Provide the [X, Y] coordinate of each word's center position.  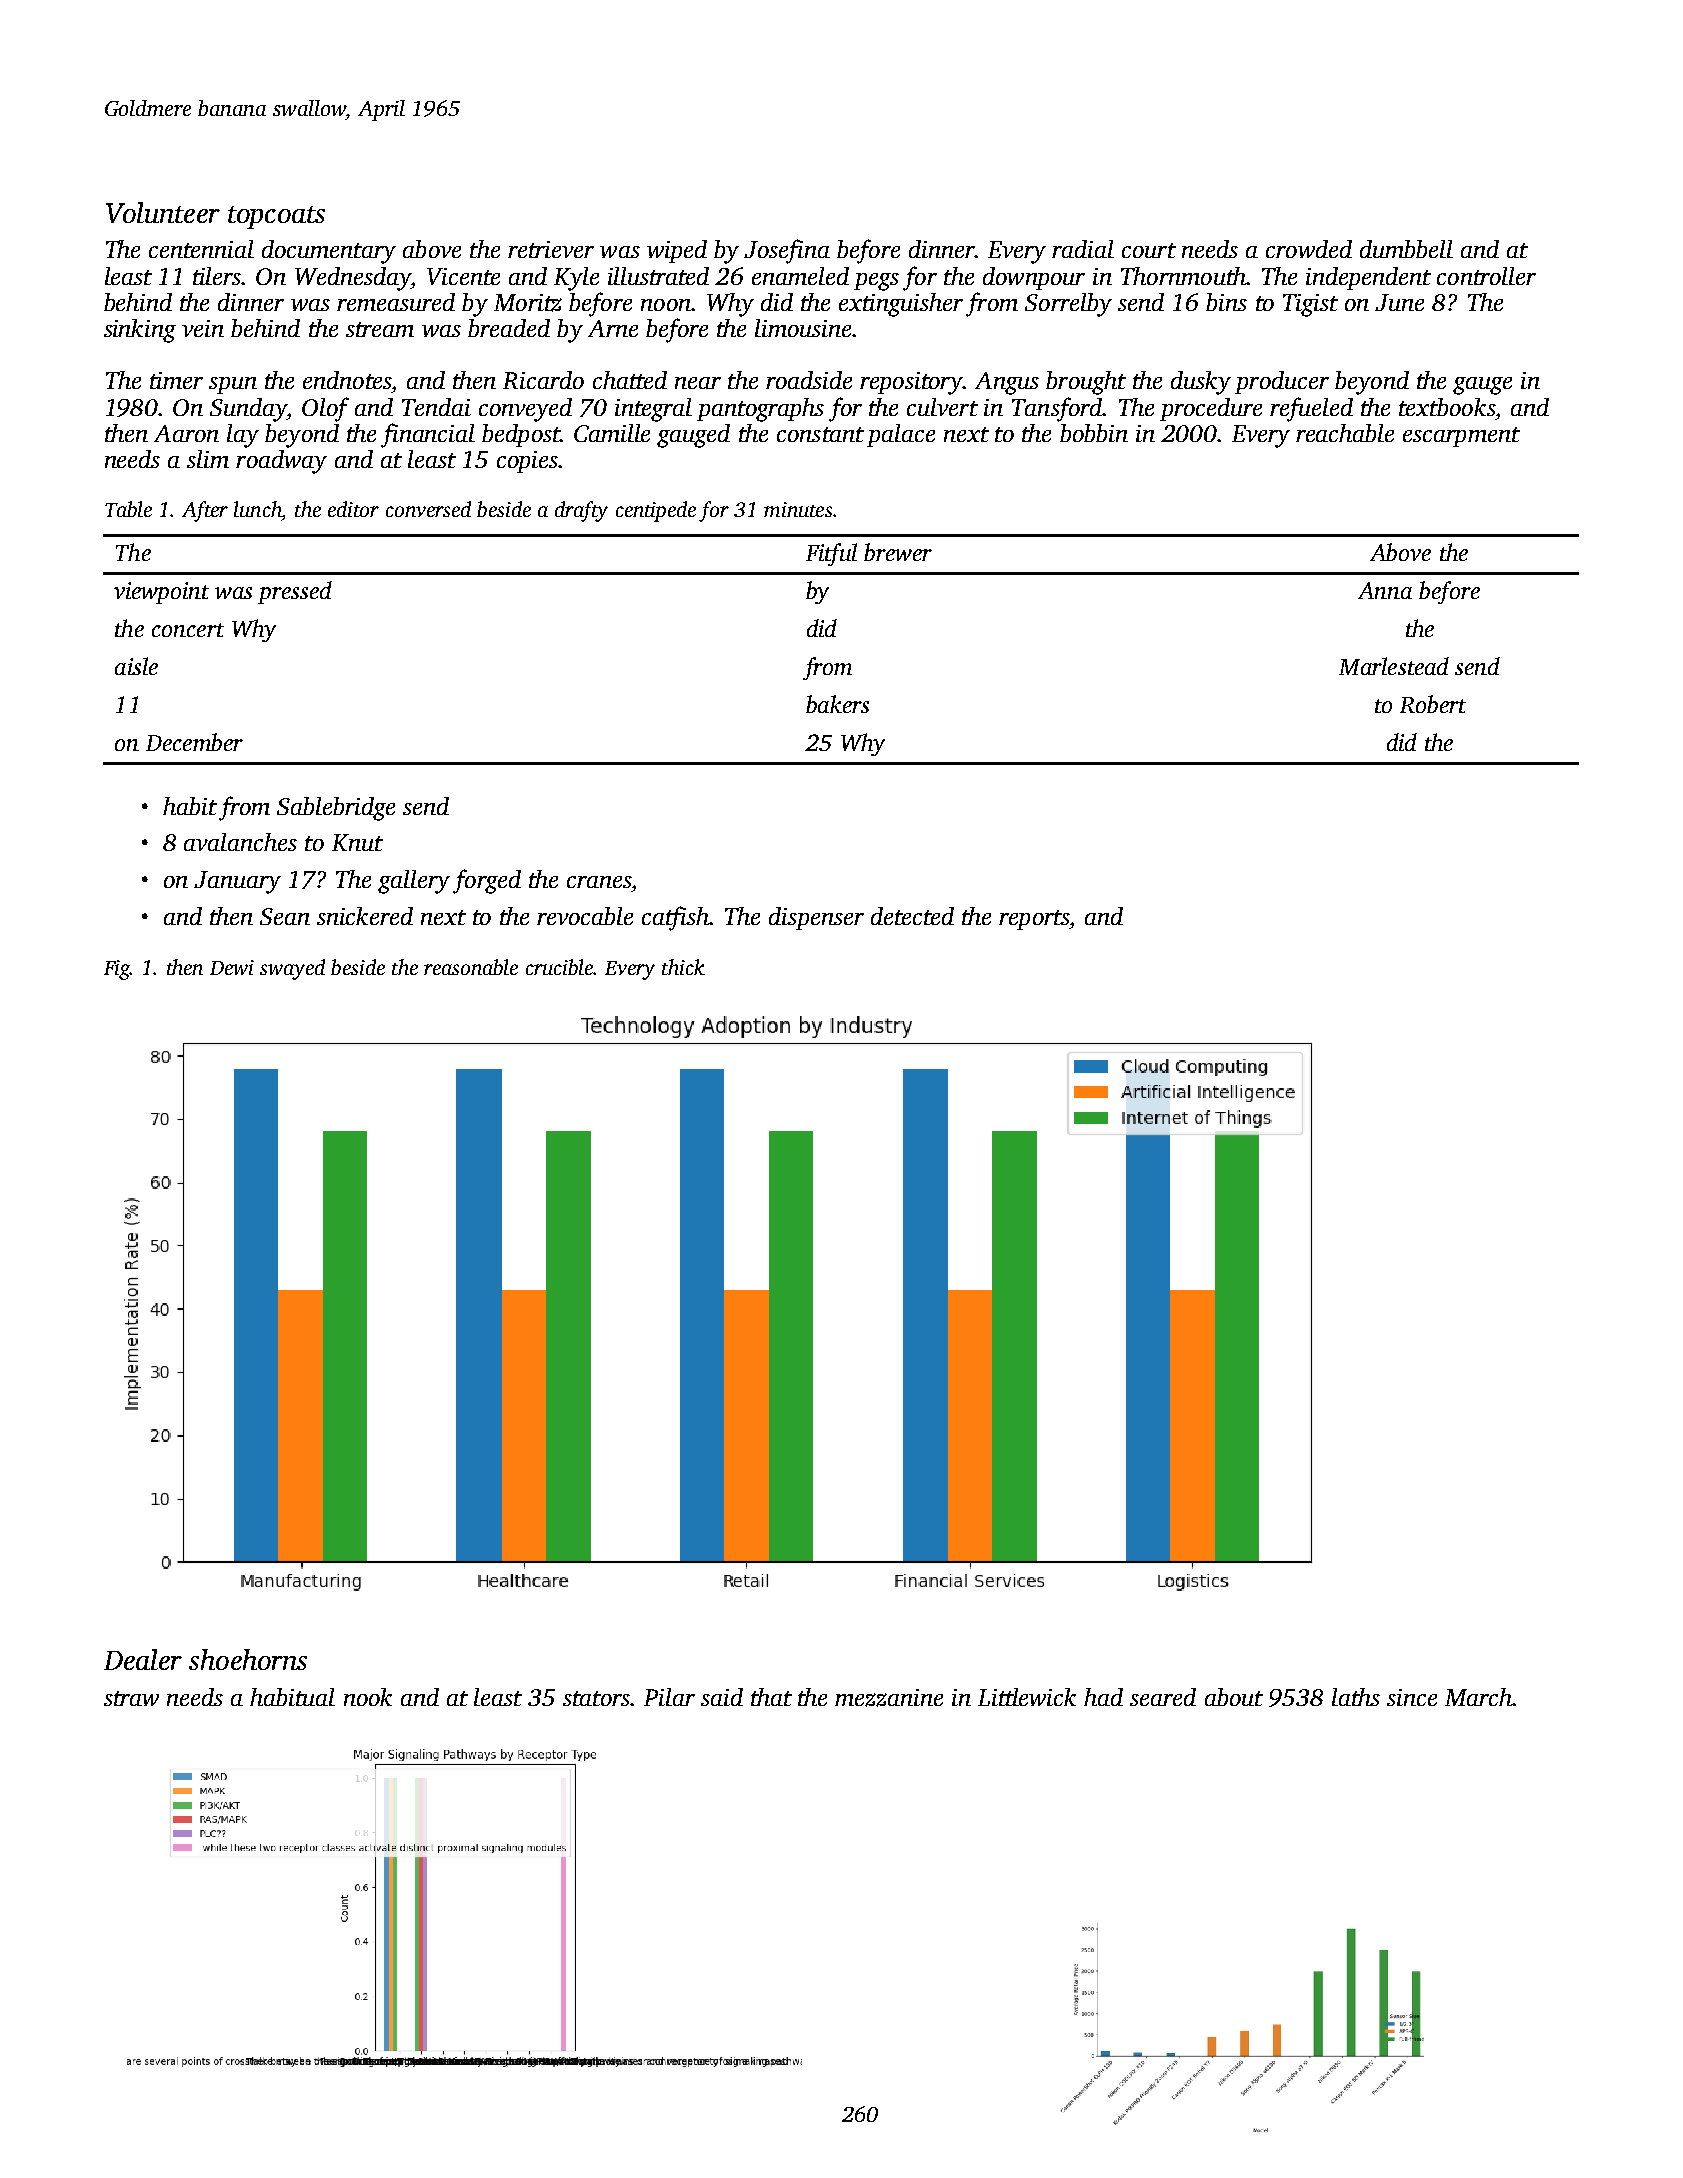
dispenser [816, 918]
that [771, 1697]
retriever [551, 249]
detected [912, 916]
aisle [136, 666]
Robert [1433, 704]
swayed [292, 969]
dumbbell [1406, 249]
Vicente [463, 276]
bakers [837, 704]
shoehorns [248, 1659]
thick [683, 967]
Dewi [232, 967]
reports [1034, 920]
